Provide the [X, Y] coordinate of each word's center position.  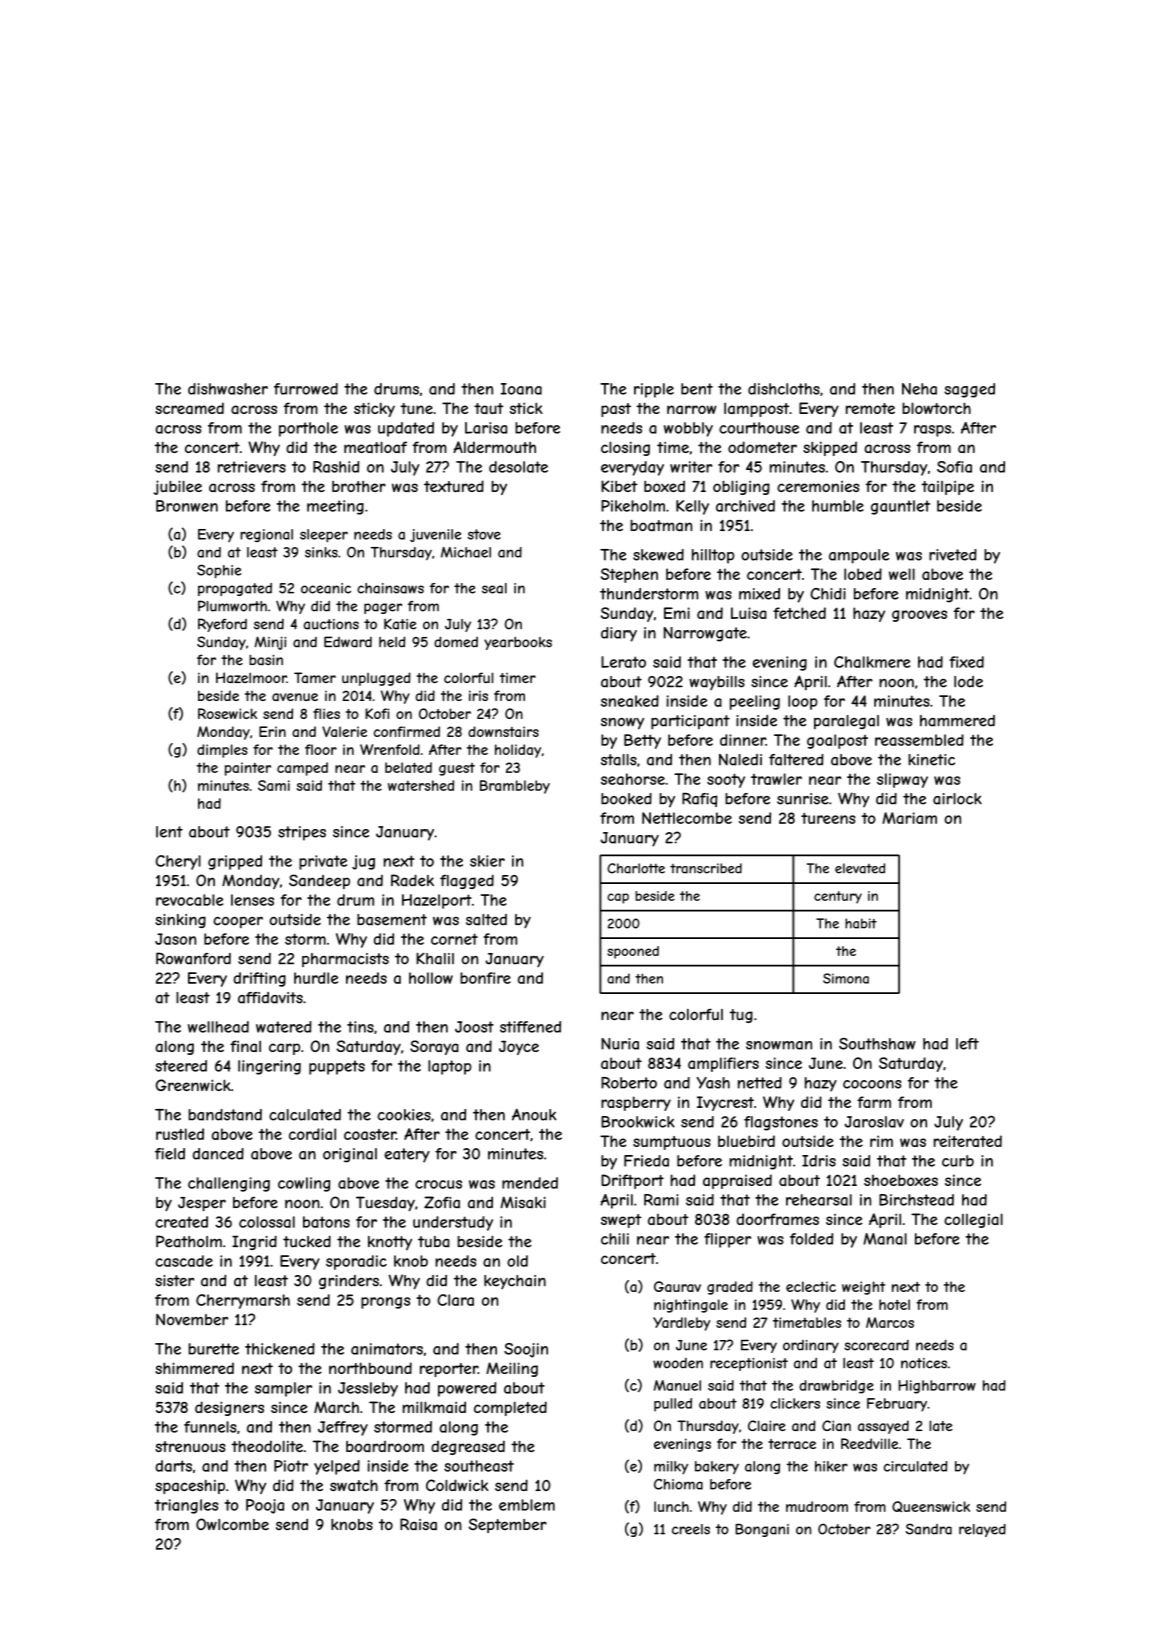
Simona [846, 978]
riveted [953, 555]
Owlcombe [232, 1524]
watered [284, 1027]
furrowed [306, 389]
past [616, 410]
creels [691, 1529]
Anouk [534, 1115]
